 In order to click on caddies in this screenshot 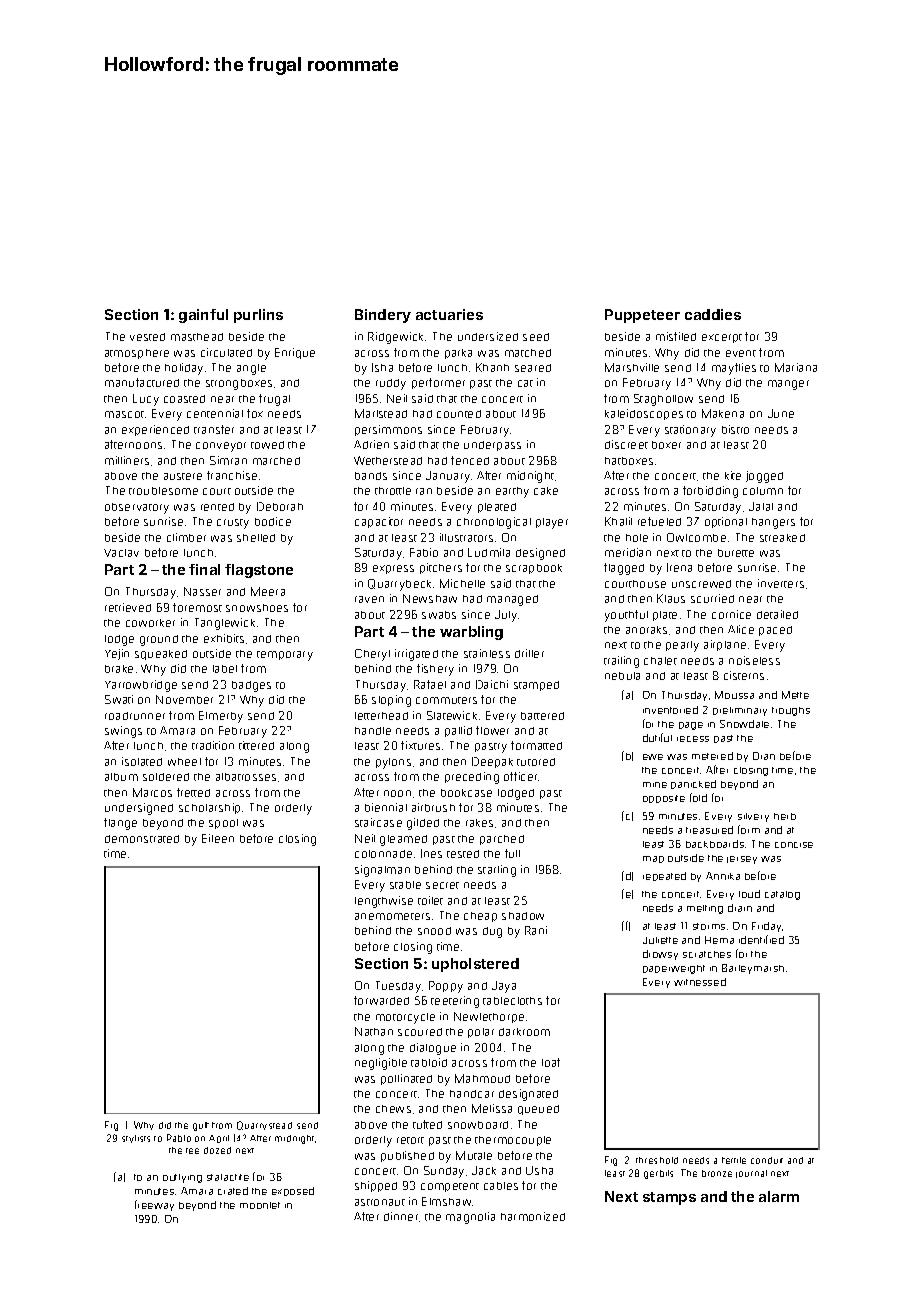, I will do `click(713, 314)`.
